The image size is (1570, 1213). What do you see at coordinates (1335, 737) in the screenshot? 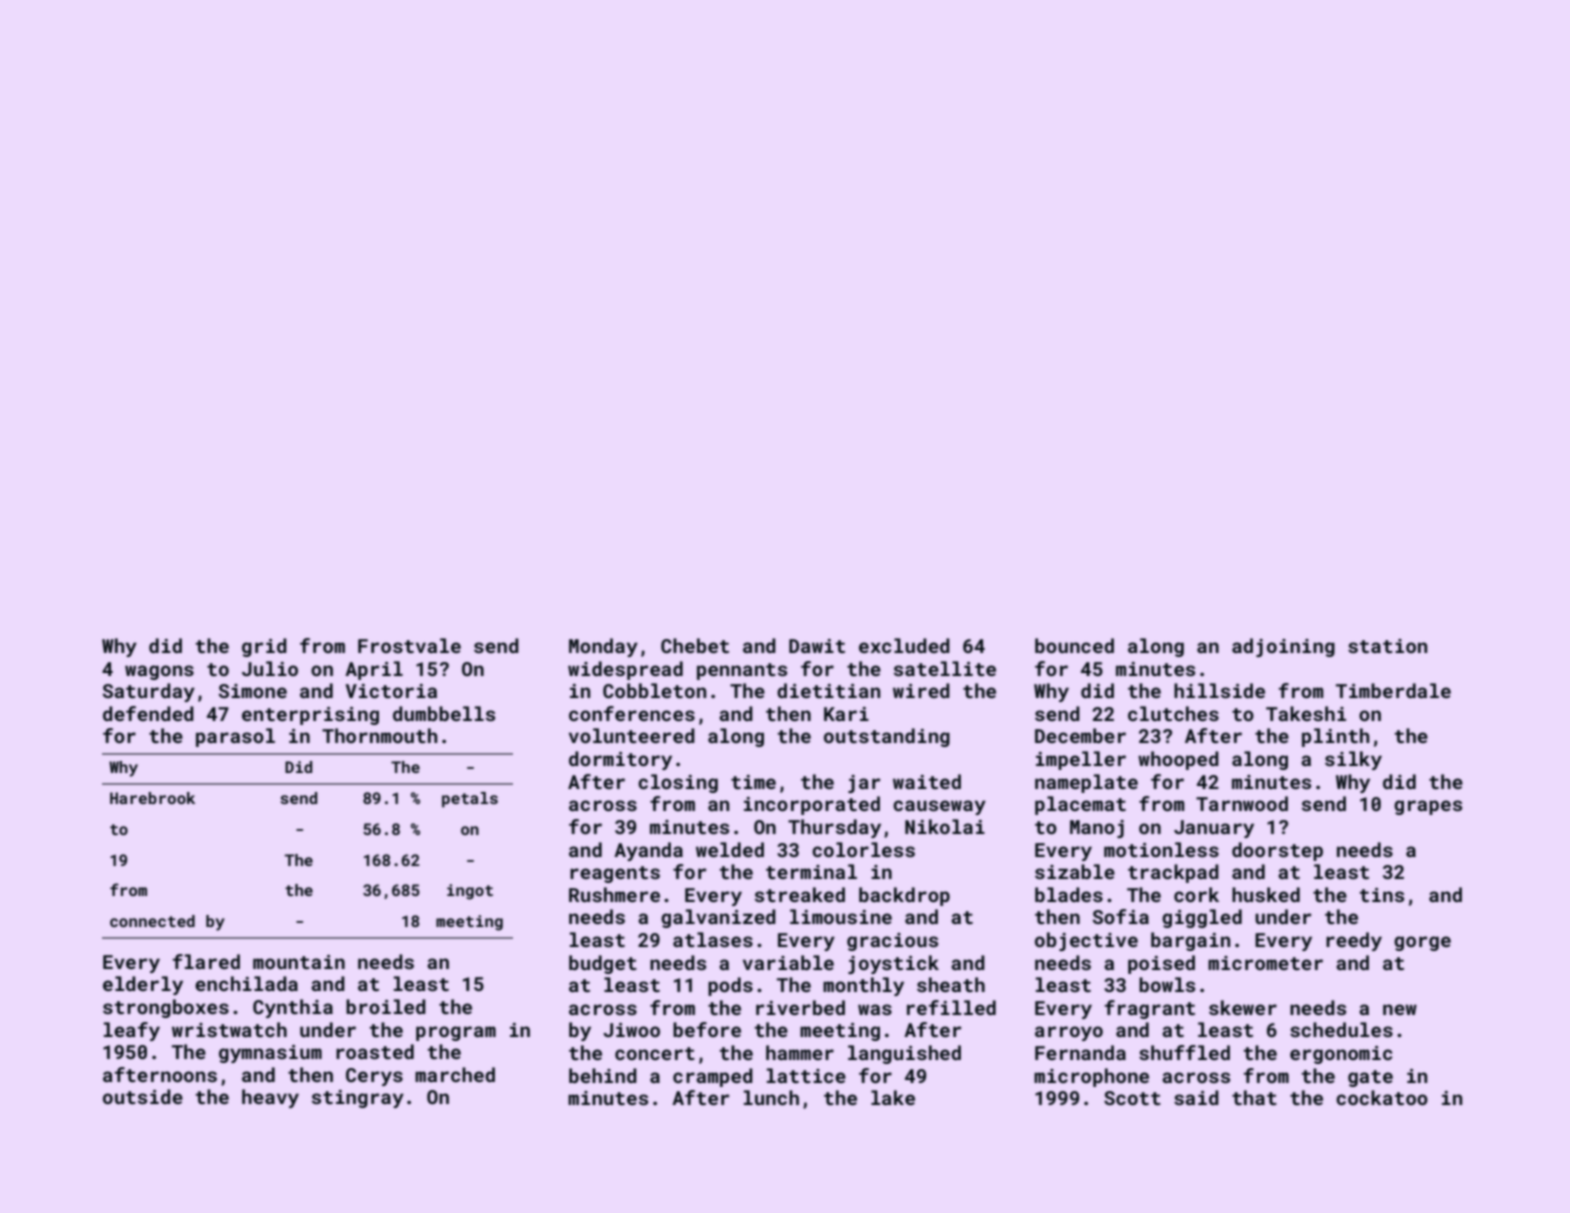
I see `plinth` at bounding box center [1335, 737].
